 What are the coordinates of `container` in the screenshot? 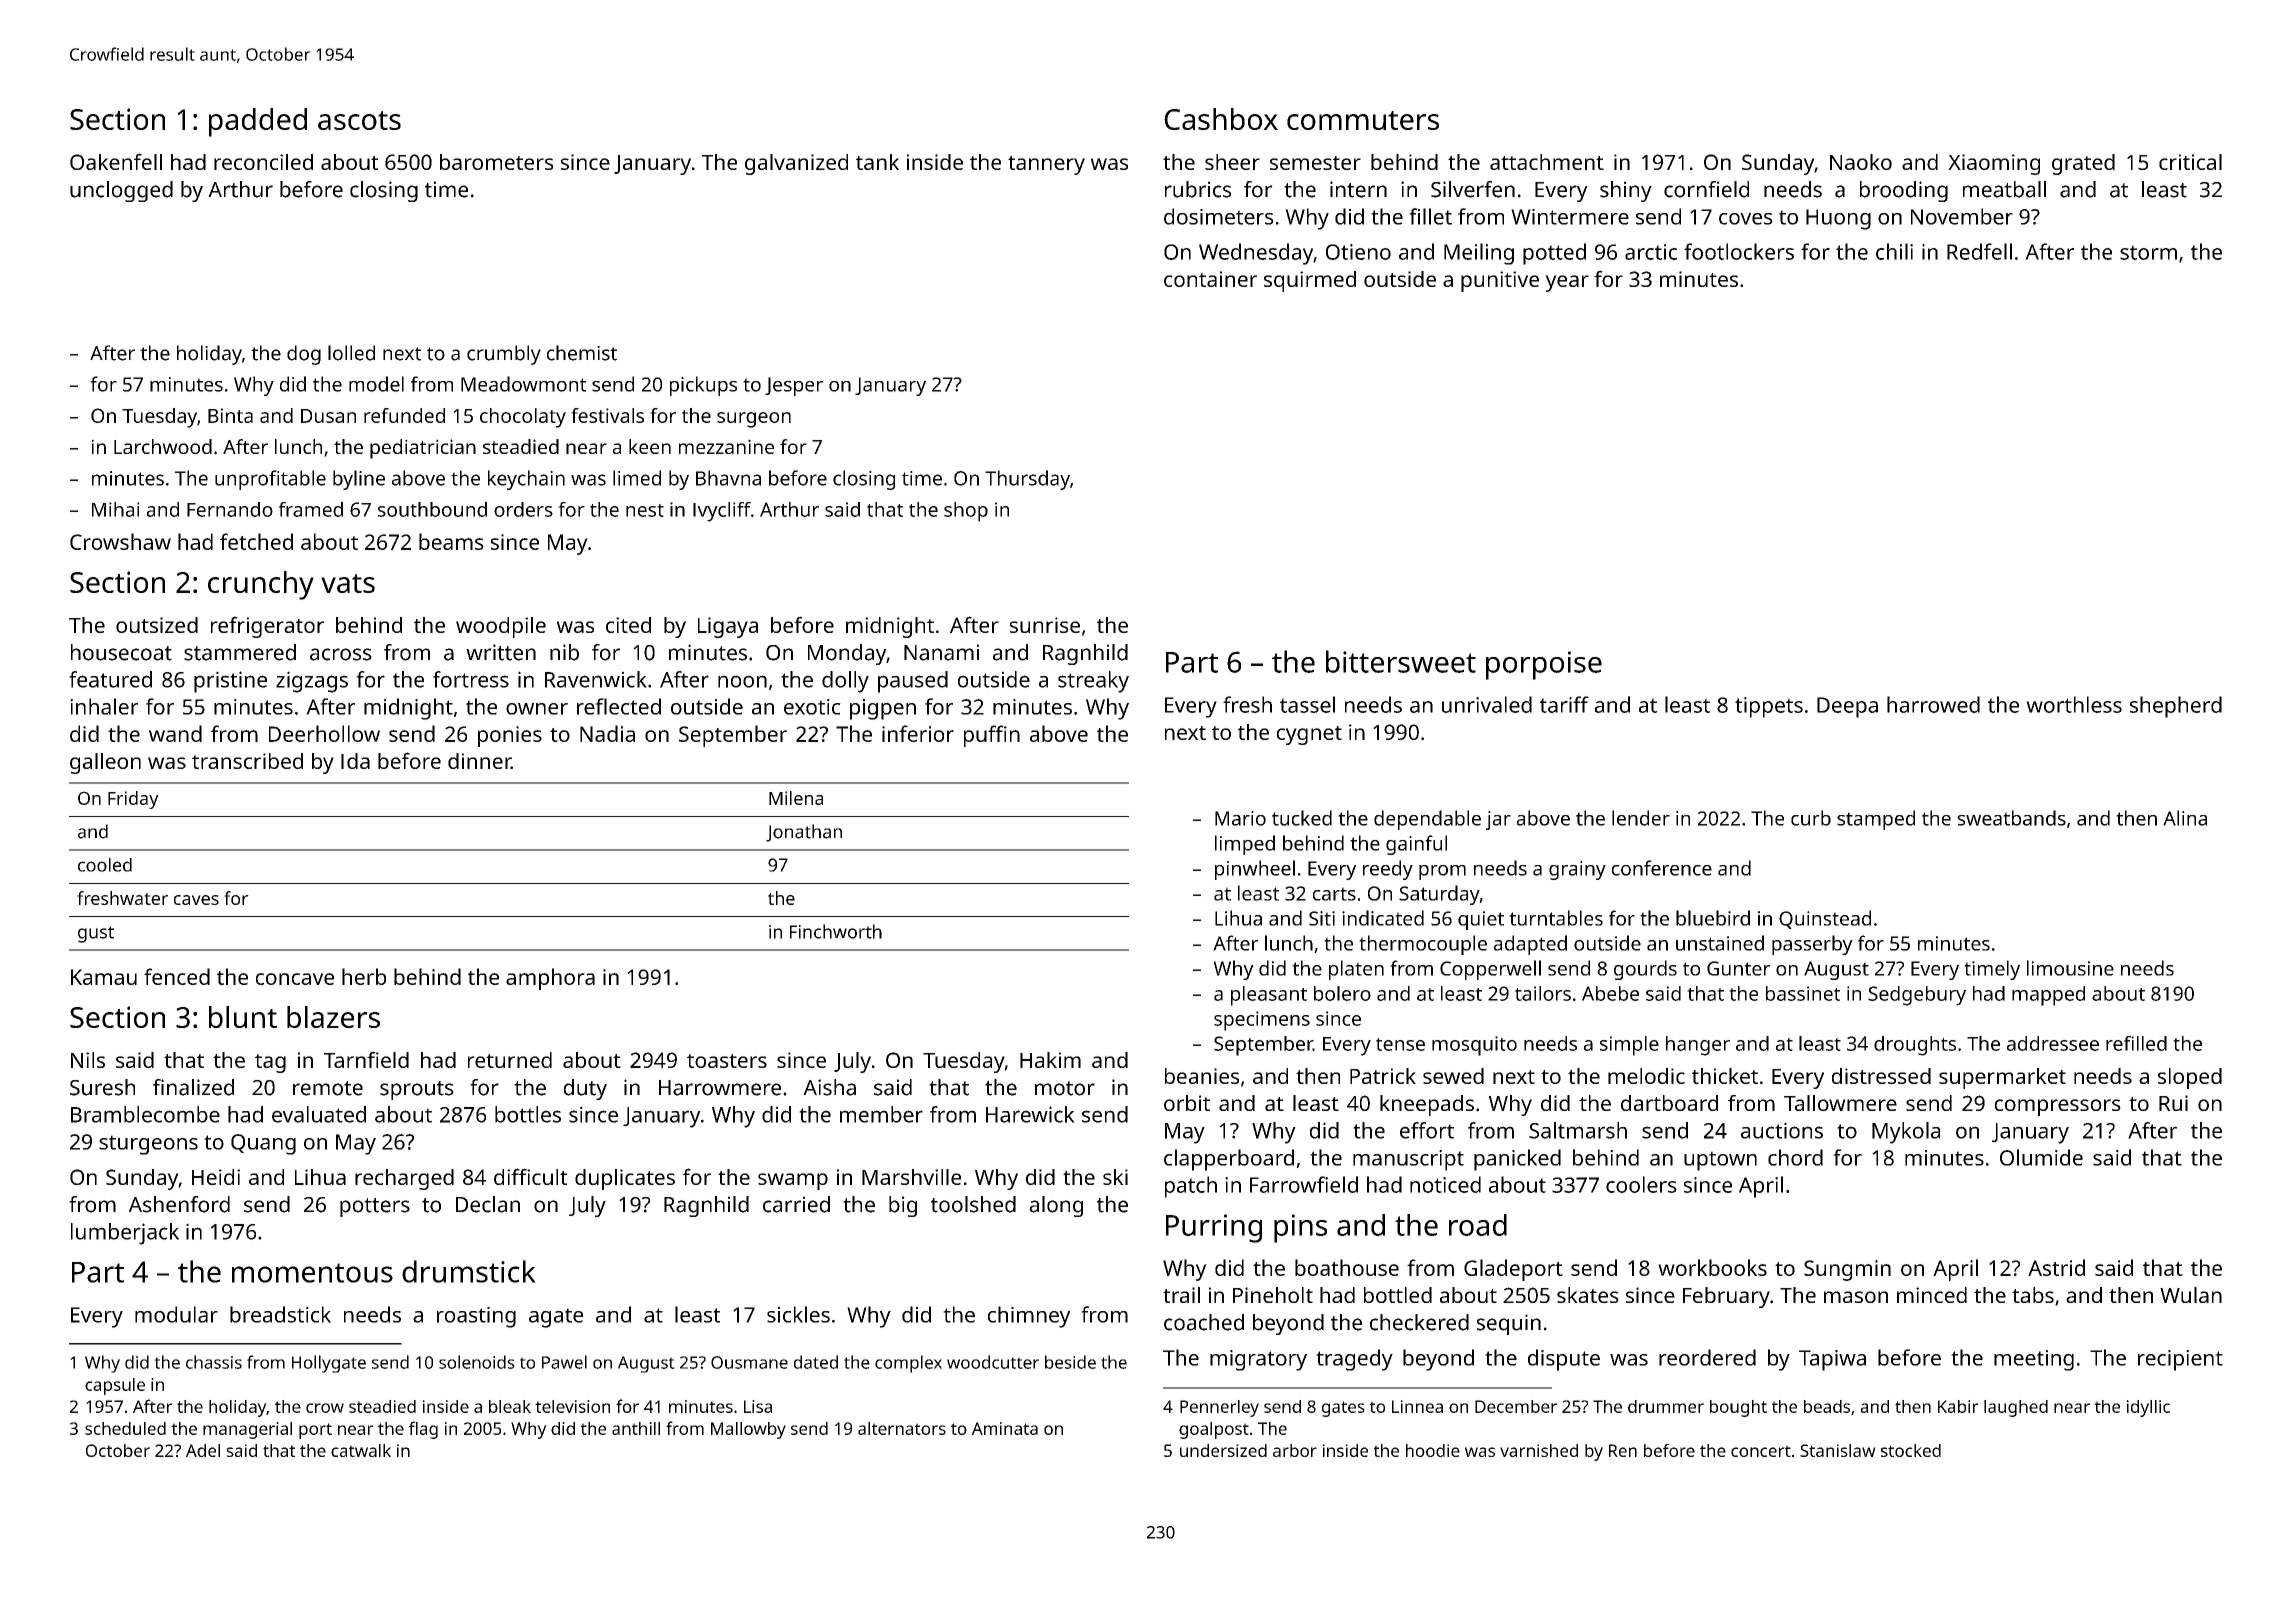 It's located at (1210, 279).
